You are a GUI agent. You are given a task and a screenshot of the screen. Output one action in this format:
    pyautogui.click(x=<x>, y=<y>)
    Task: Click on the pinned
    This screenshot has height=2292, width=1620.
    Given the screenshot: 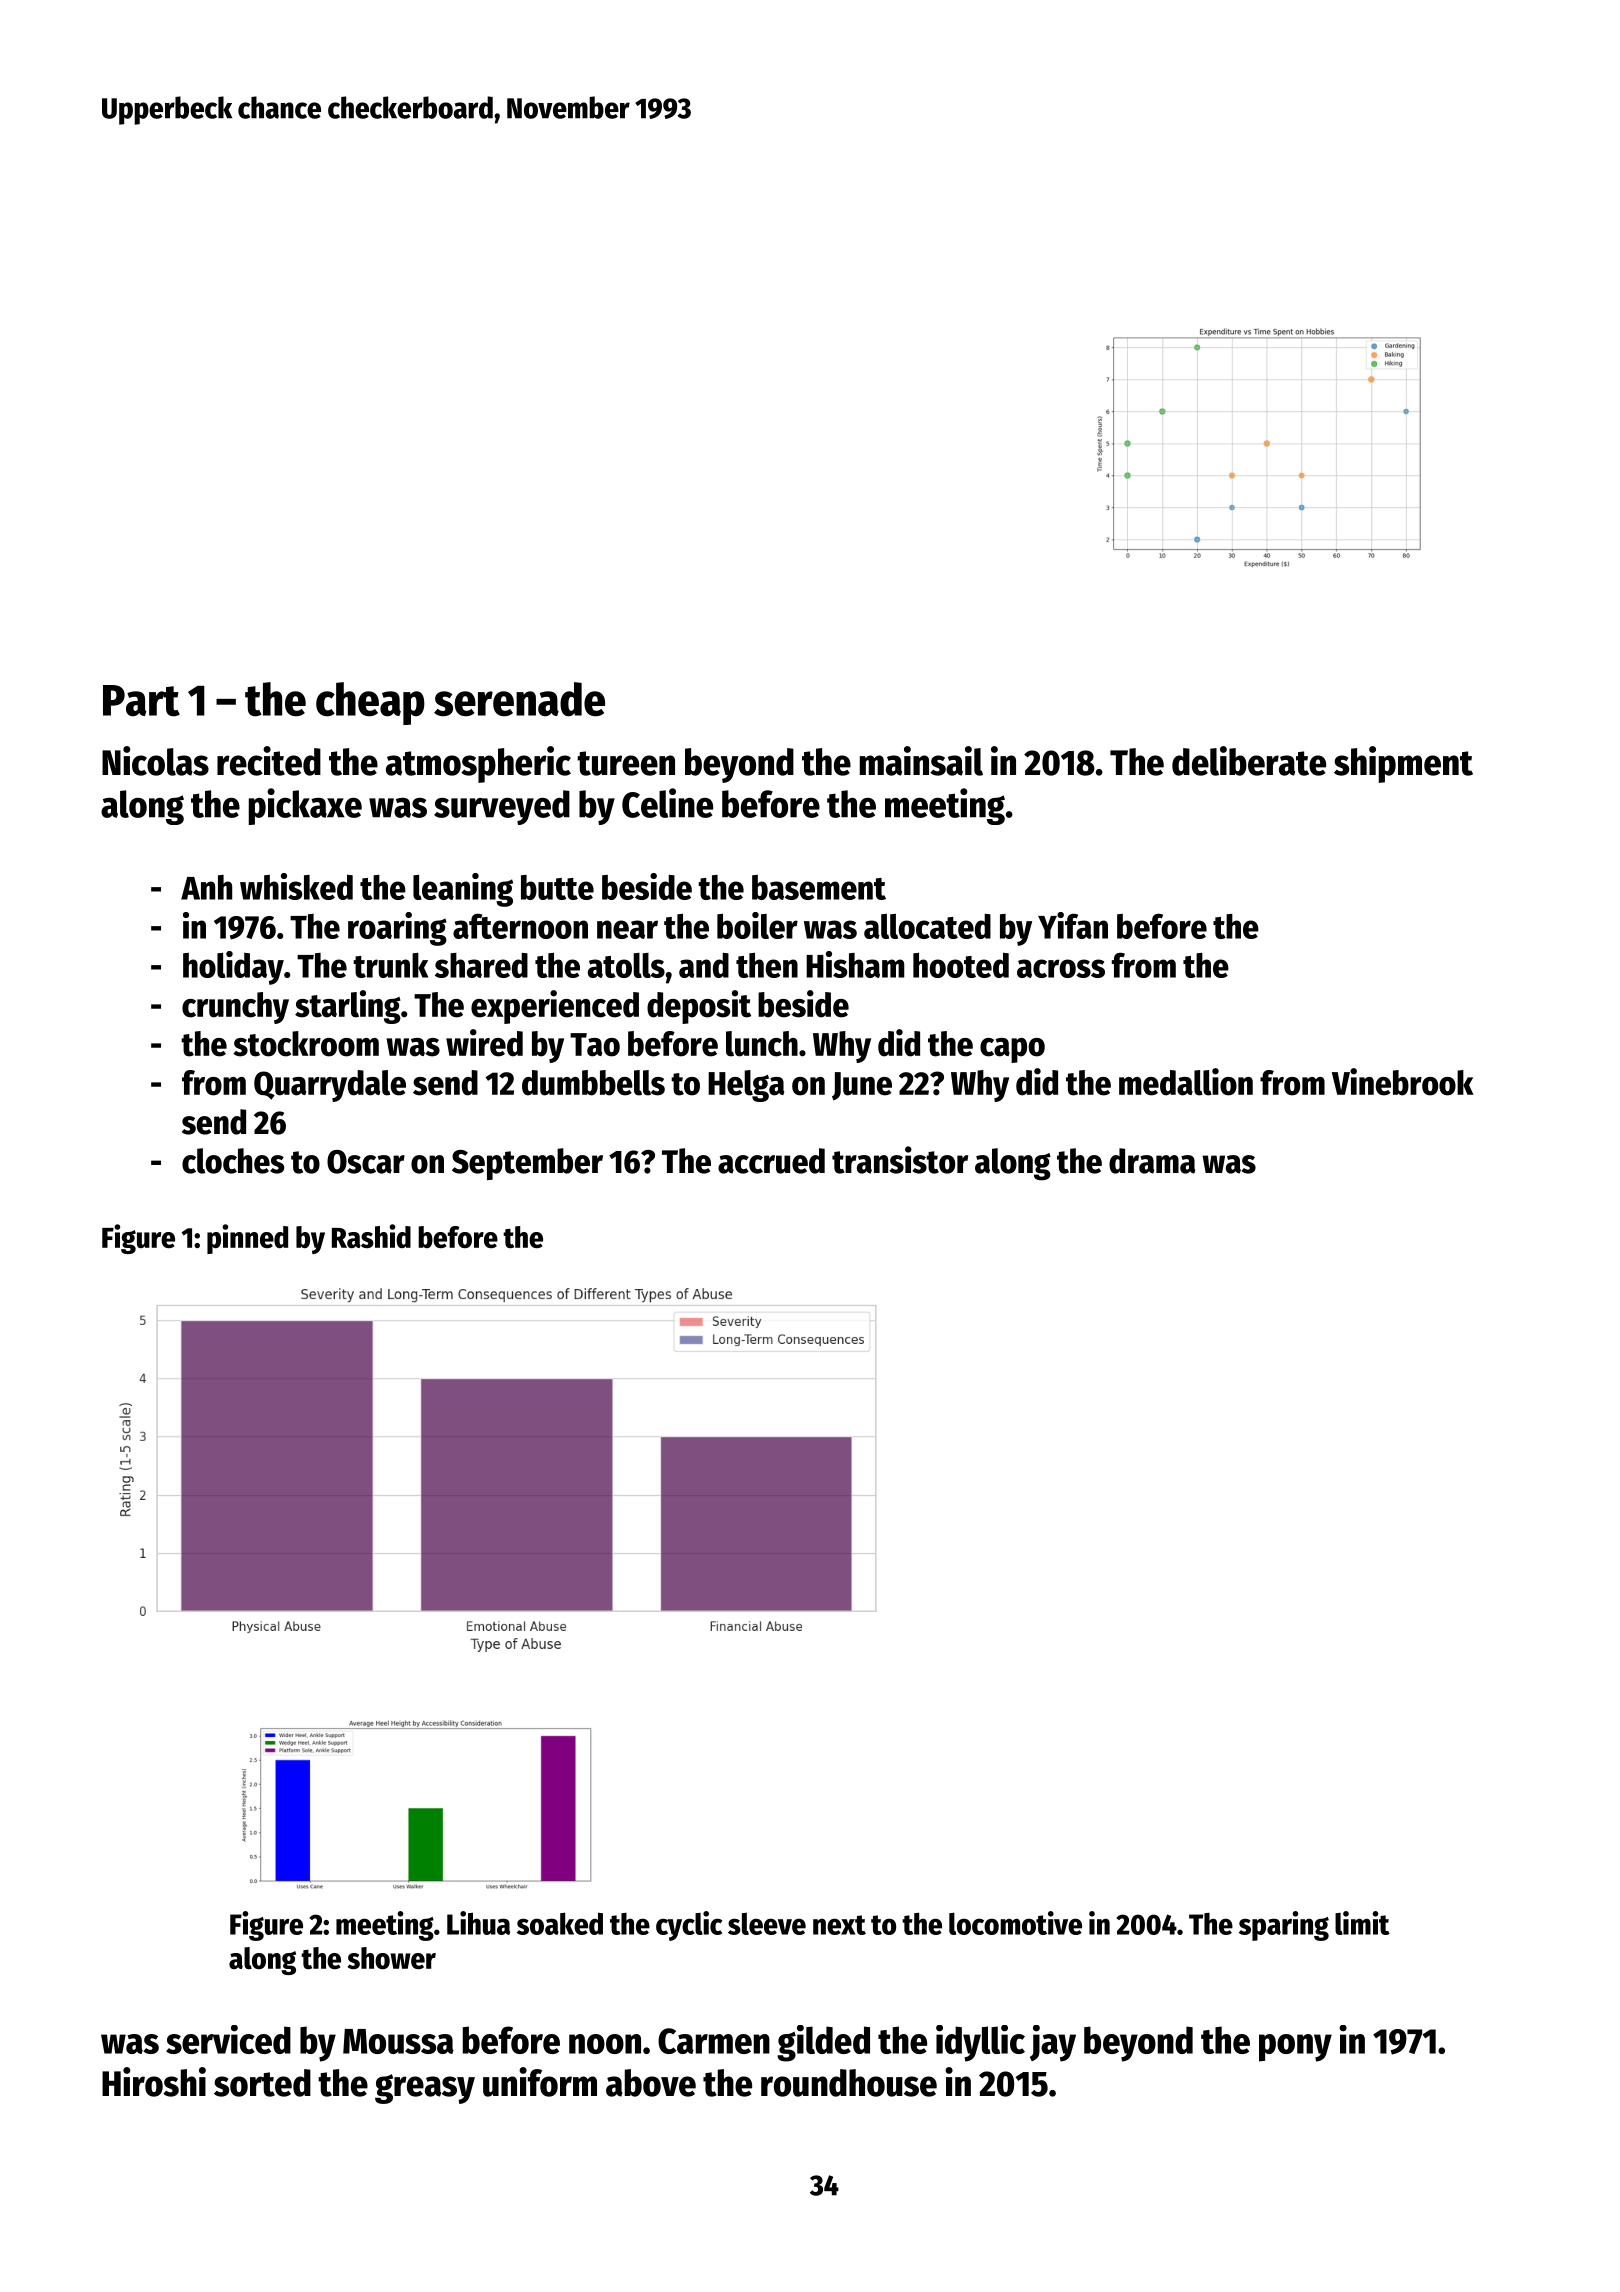 What is the action you would take?
    pyautogui.click(x=247, y=1239)
